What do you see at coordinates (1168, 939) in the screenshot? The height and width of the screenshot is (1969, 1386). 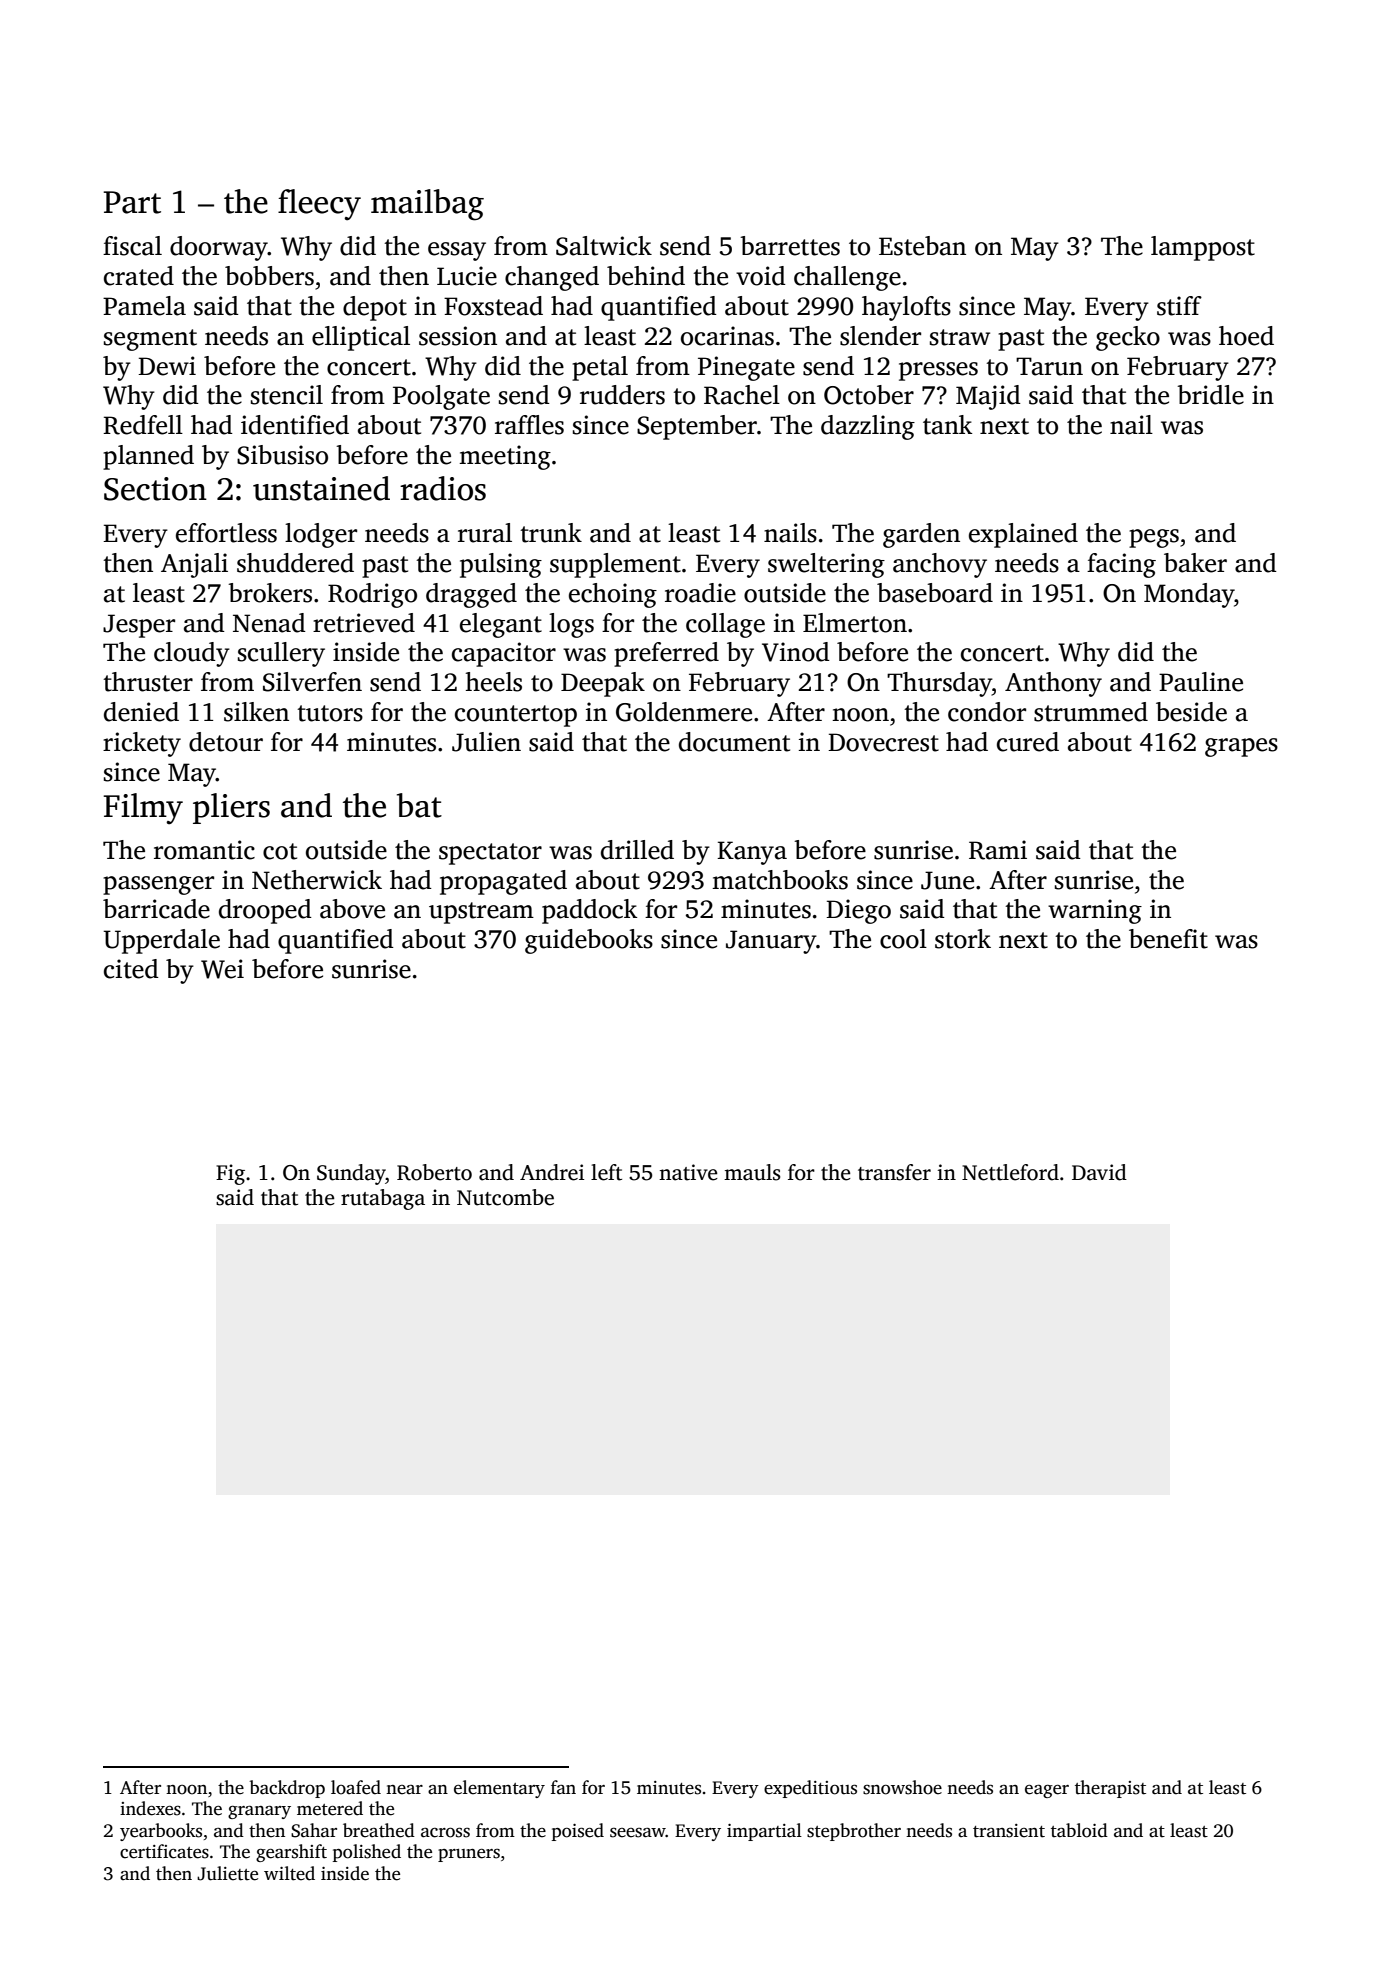 I see `benefit` at bounding box center [1168, 939].
